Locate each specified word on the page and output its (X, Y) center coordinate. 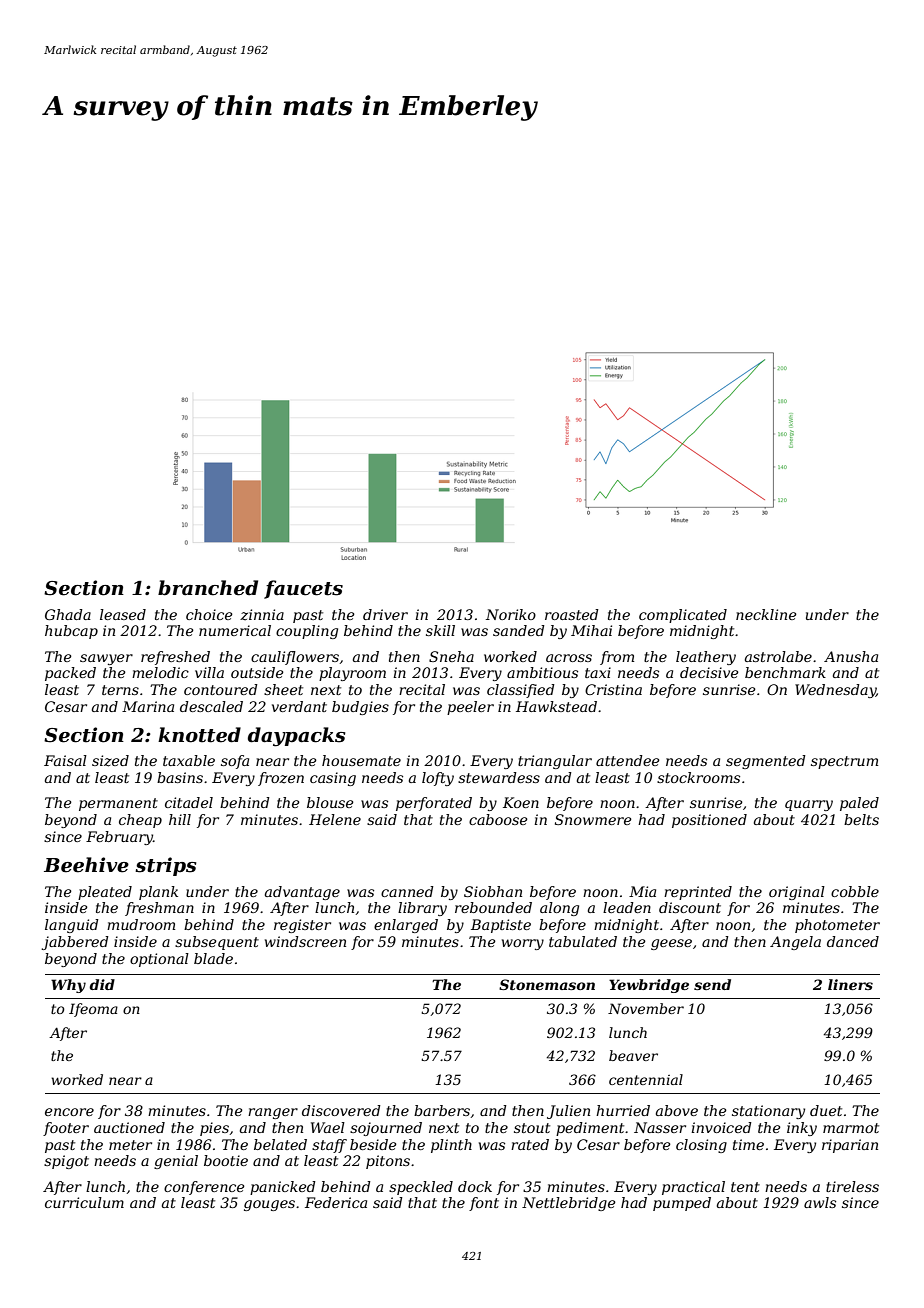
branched (208, 588)
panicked (283, 1188)
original (797, 893)
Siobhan (493, 891)
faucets (303, 589)
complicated (683, 616)
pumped (682, 1204)
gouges (269, 1205)
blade (213, 958)
